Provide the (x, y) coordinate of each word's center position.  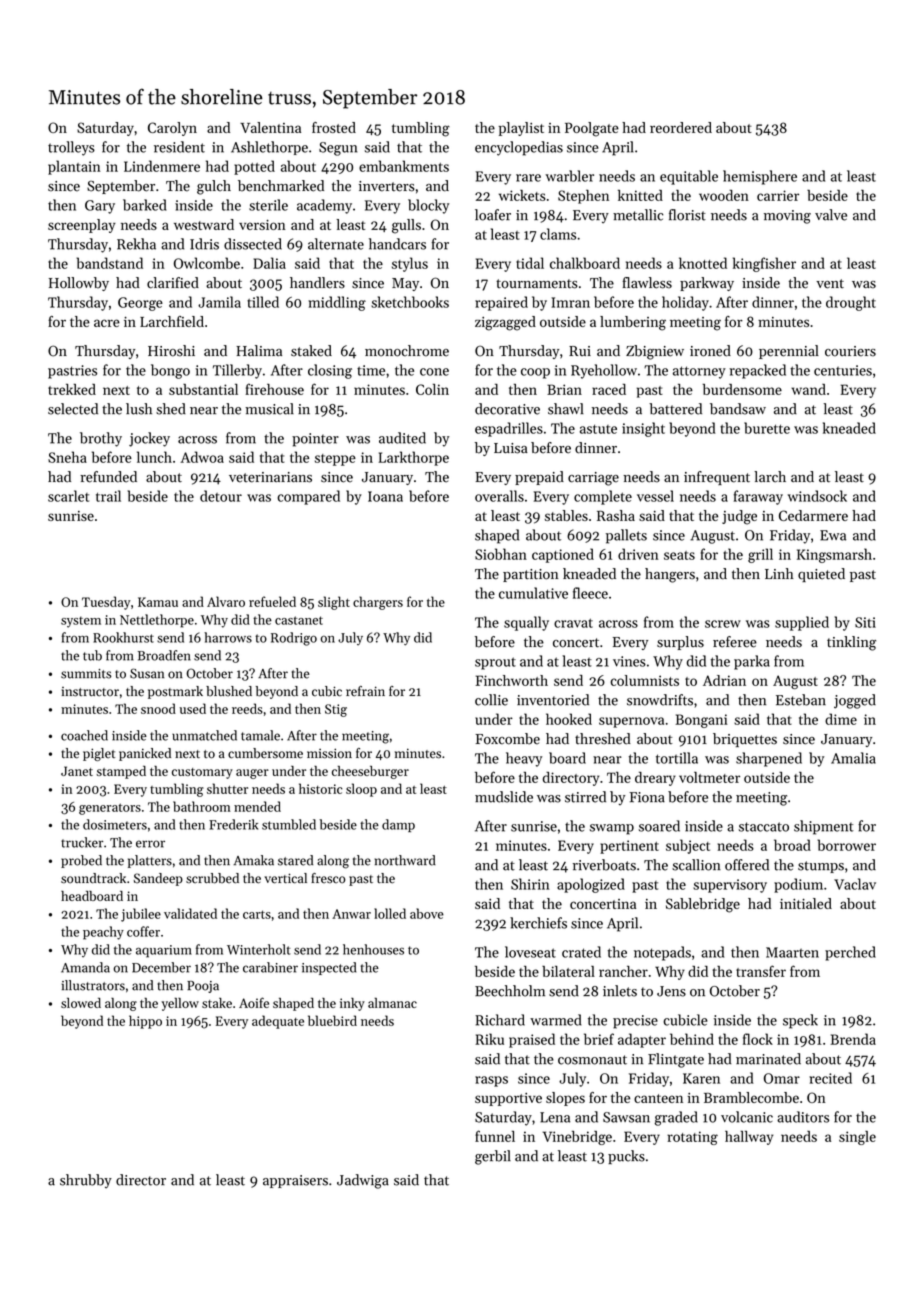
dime (841, 719)
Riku (489, 1039)
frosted (334, 127)
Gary (100, 207)
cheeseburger (370, 772)
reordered (681, 127)
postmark (175, 692)
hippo (145, 1022)
